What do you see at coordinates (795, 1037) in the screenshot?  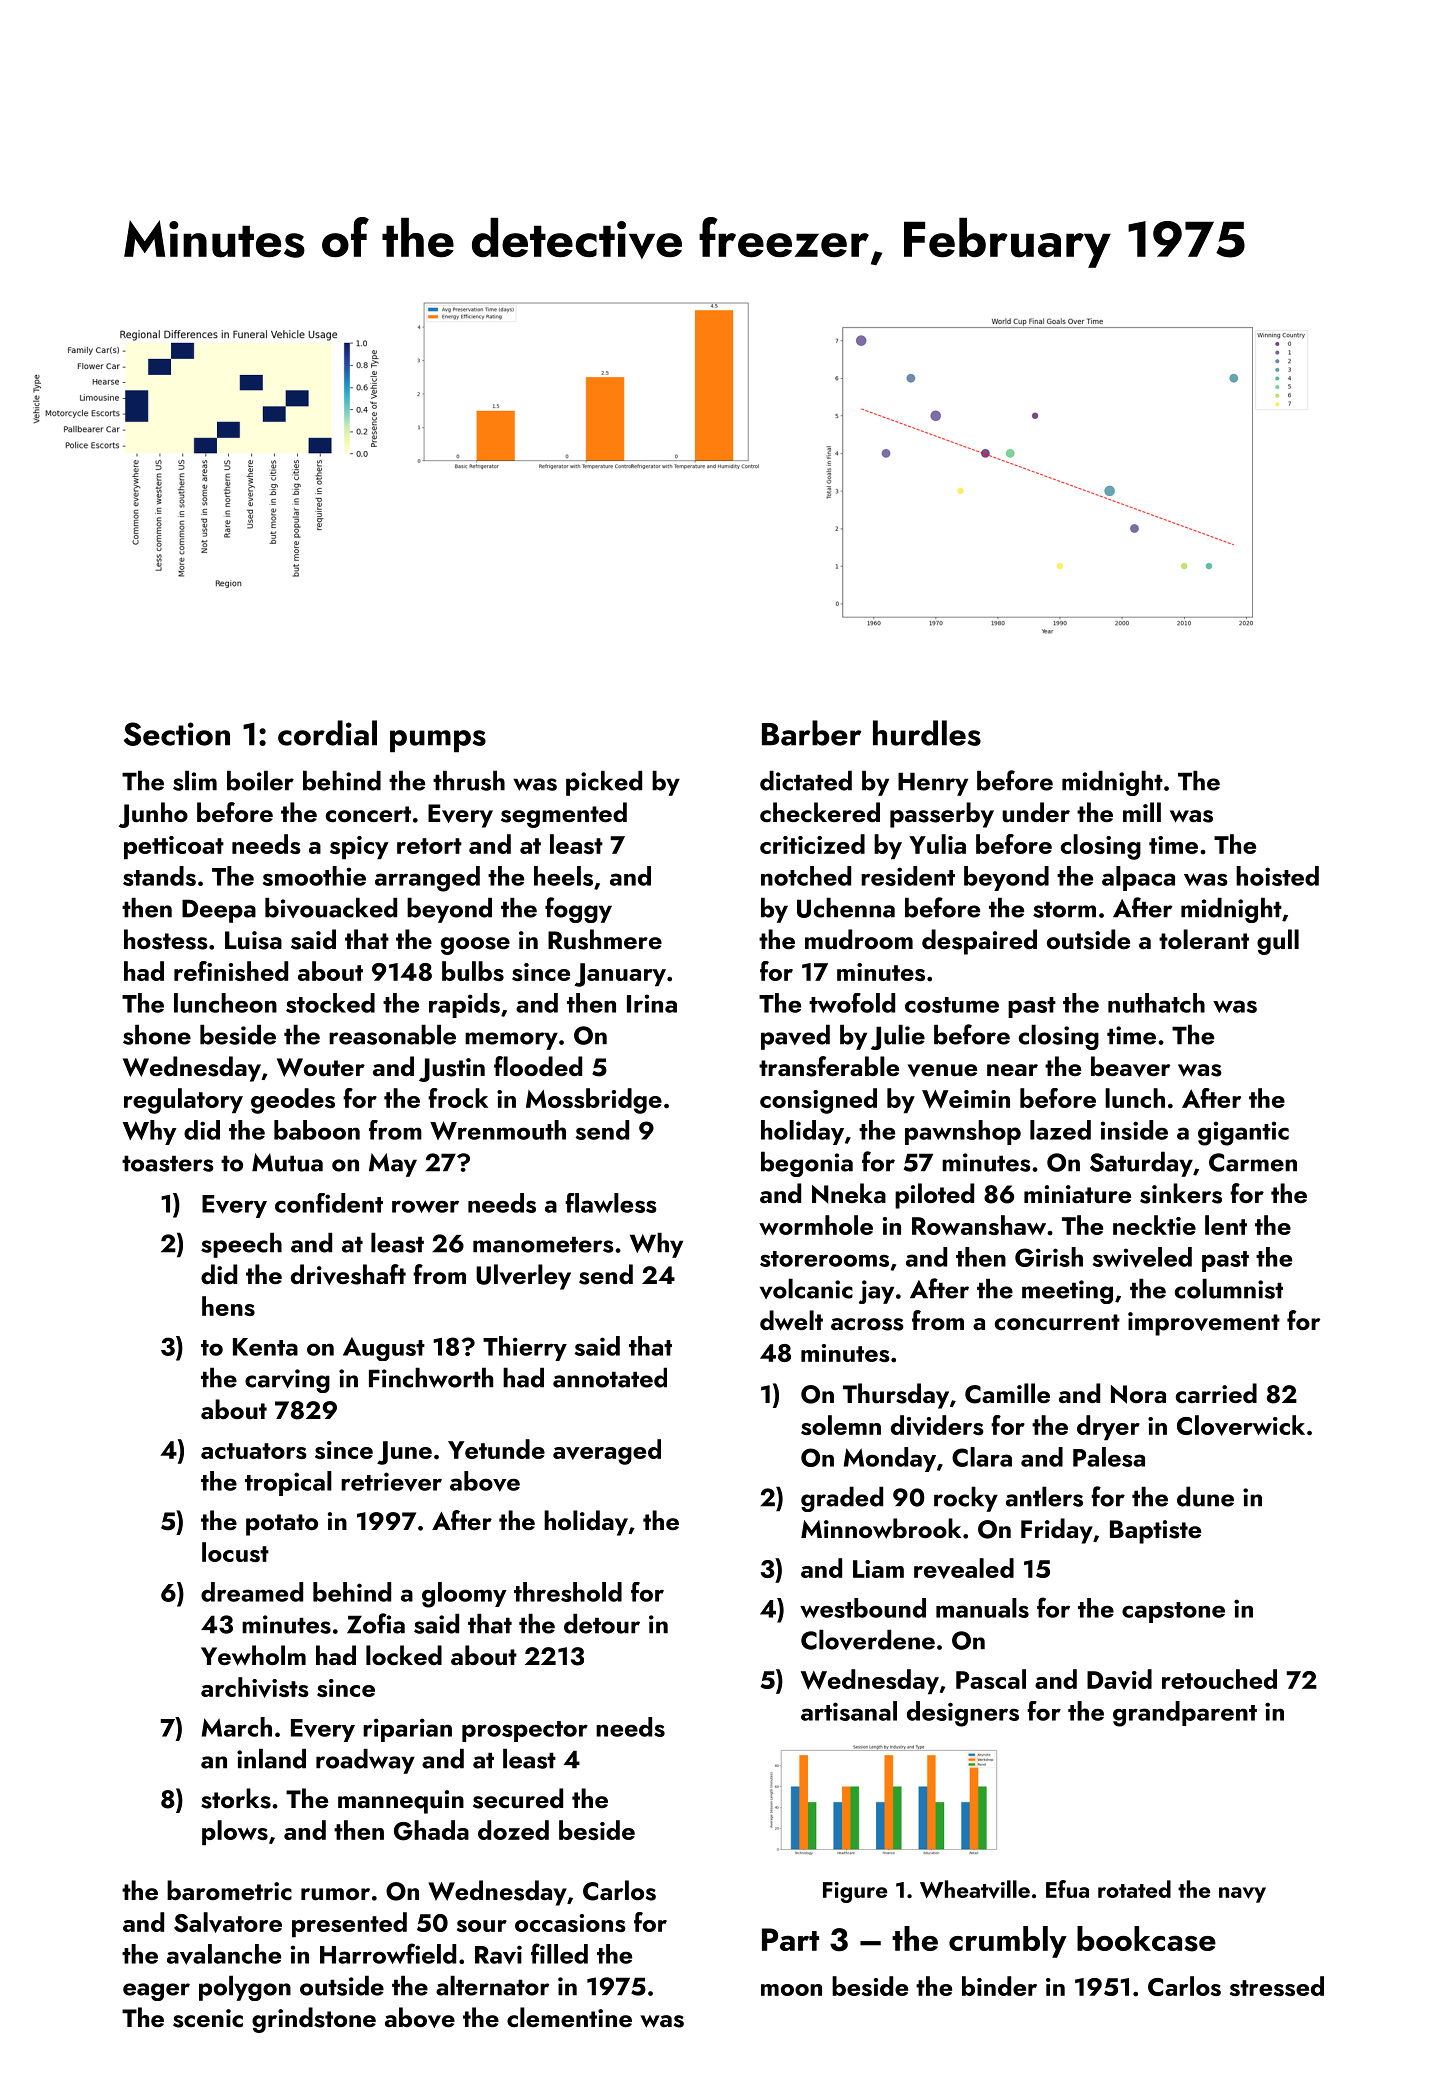 I see `paved` at bounding box center [795, 1037].
